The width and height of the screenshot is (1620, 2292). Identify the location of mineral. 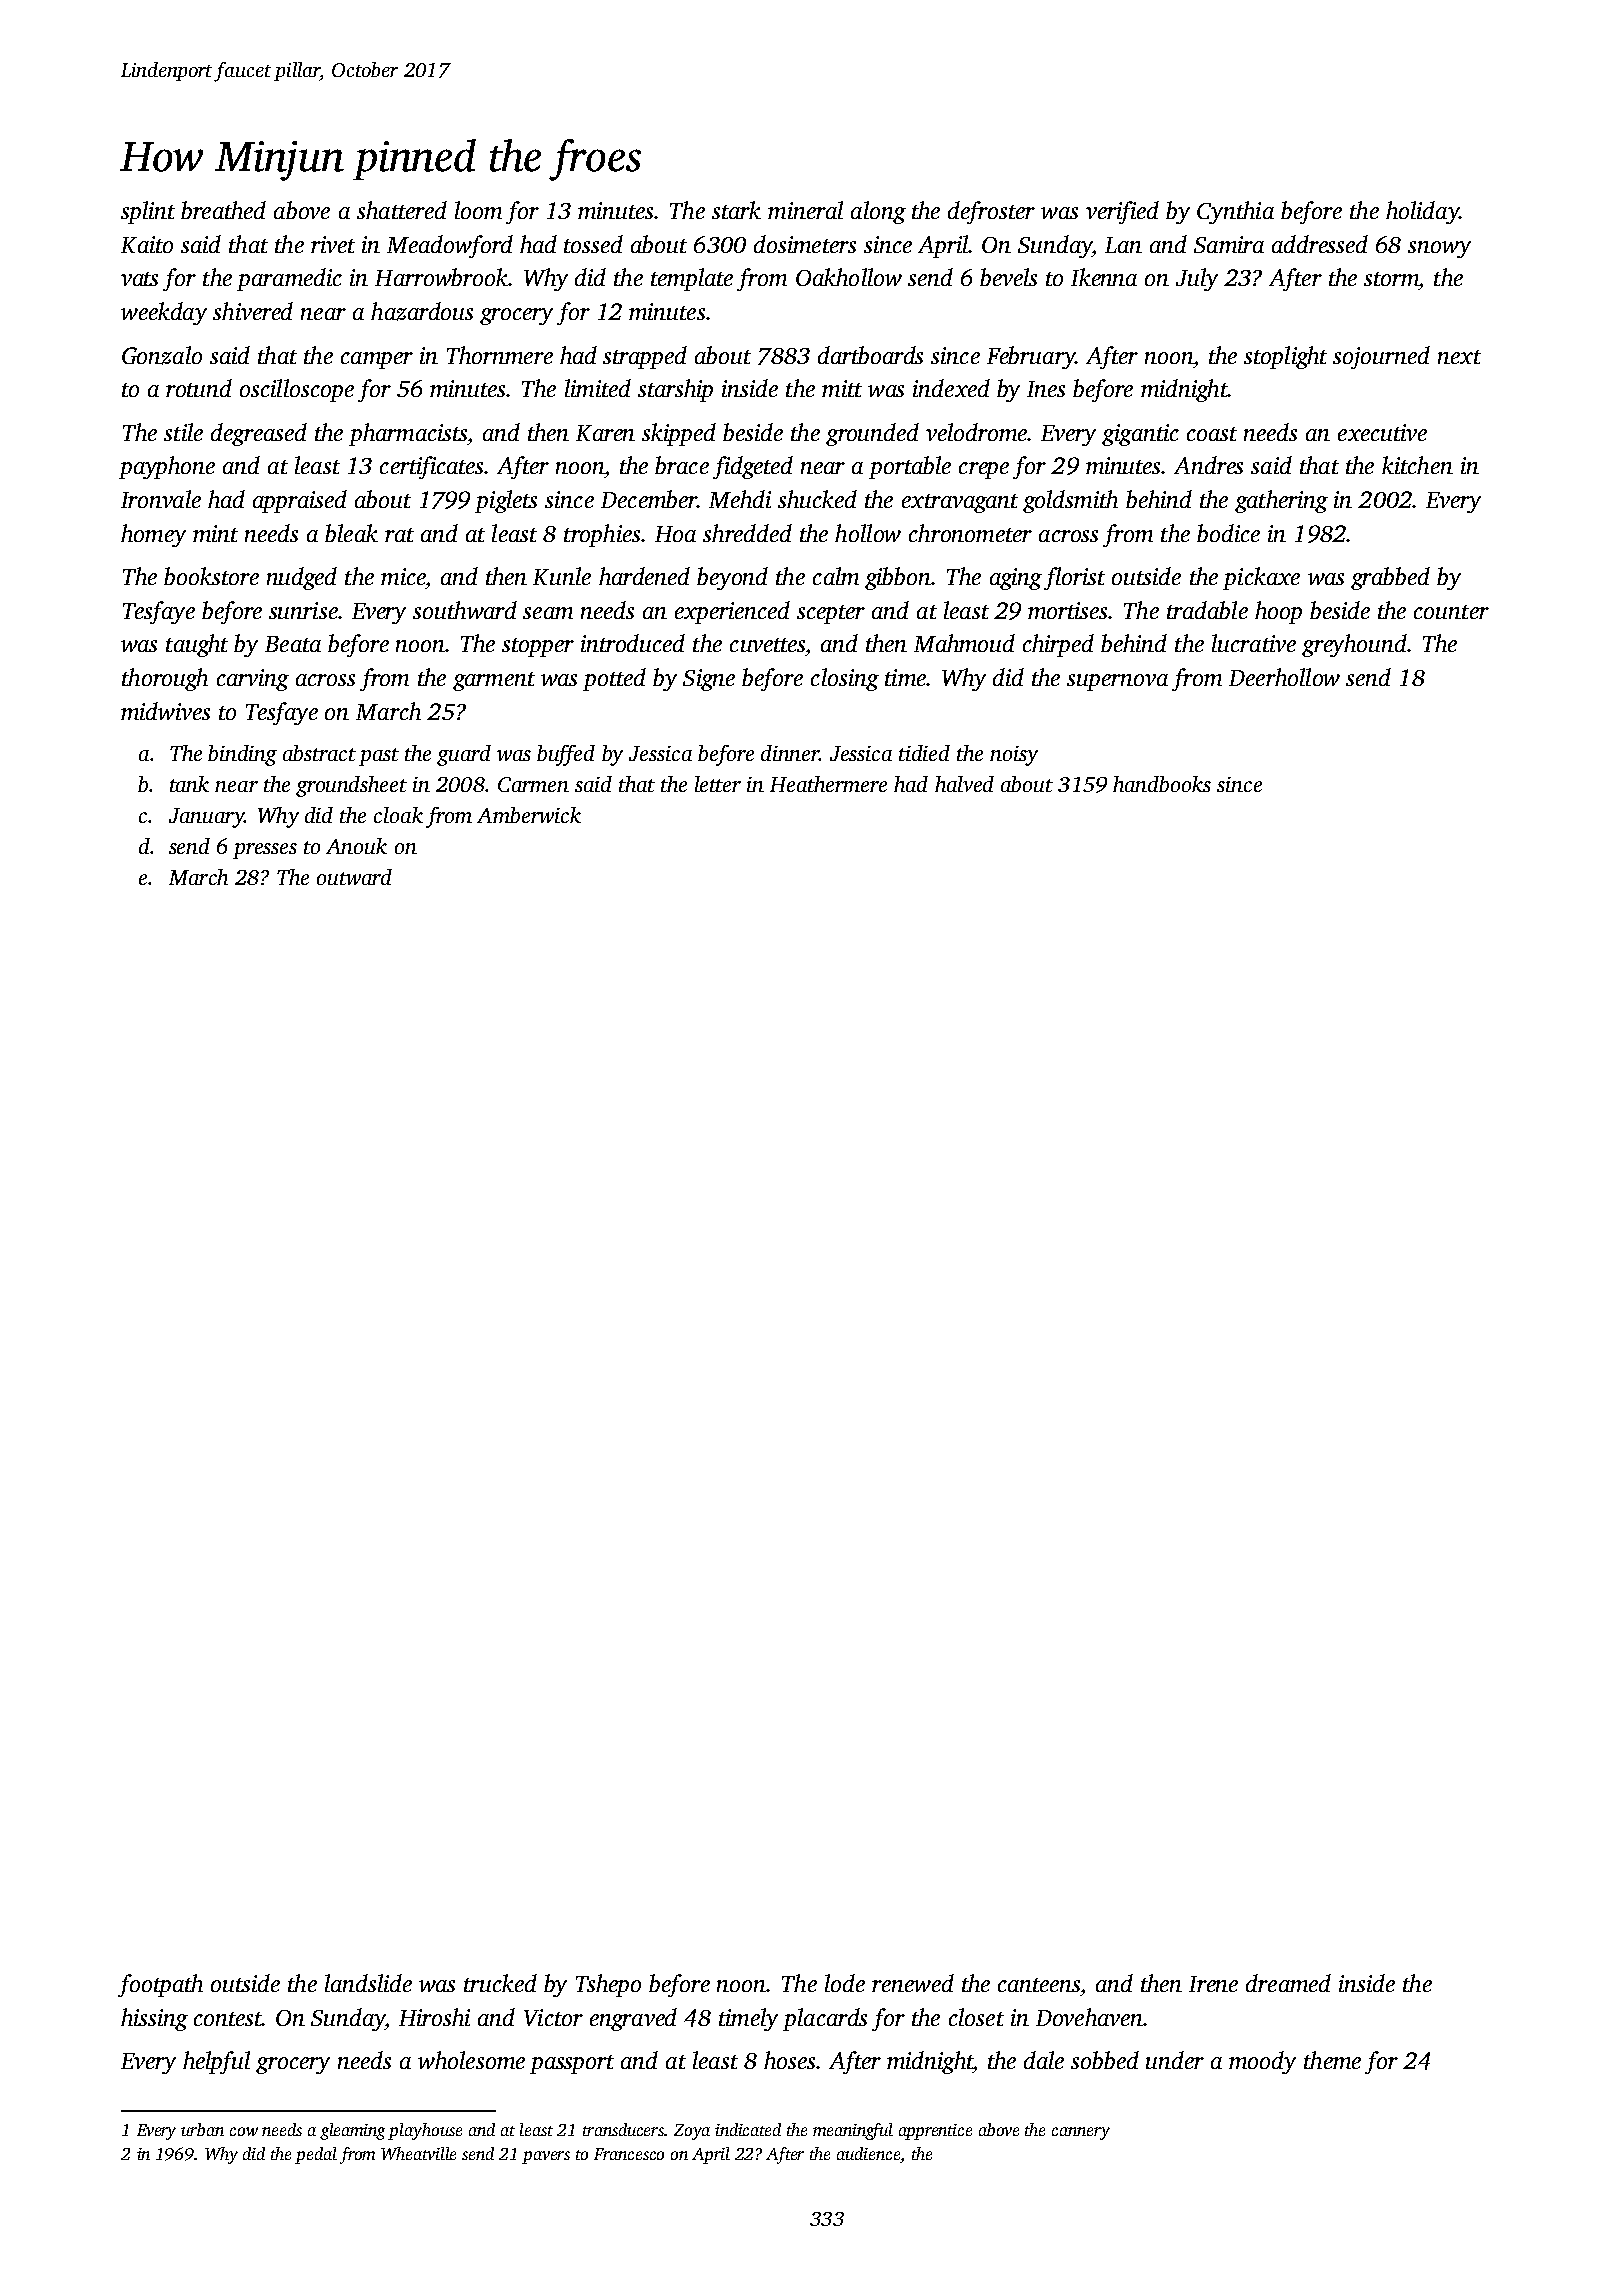
(805, 210).
